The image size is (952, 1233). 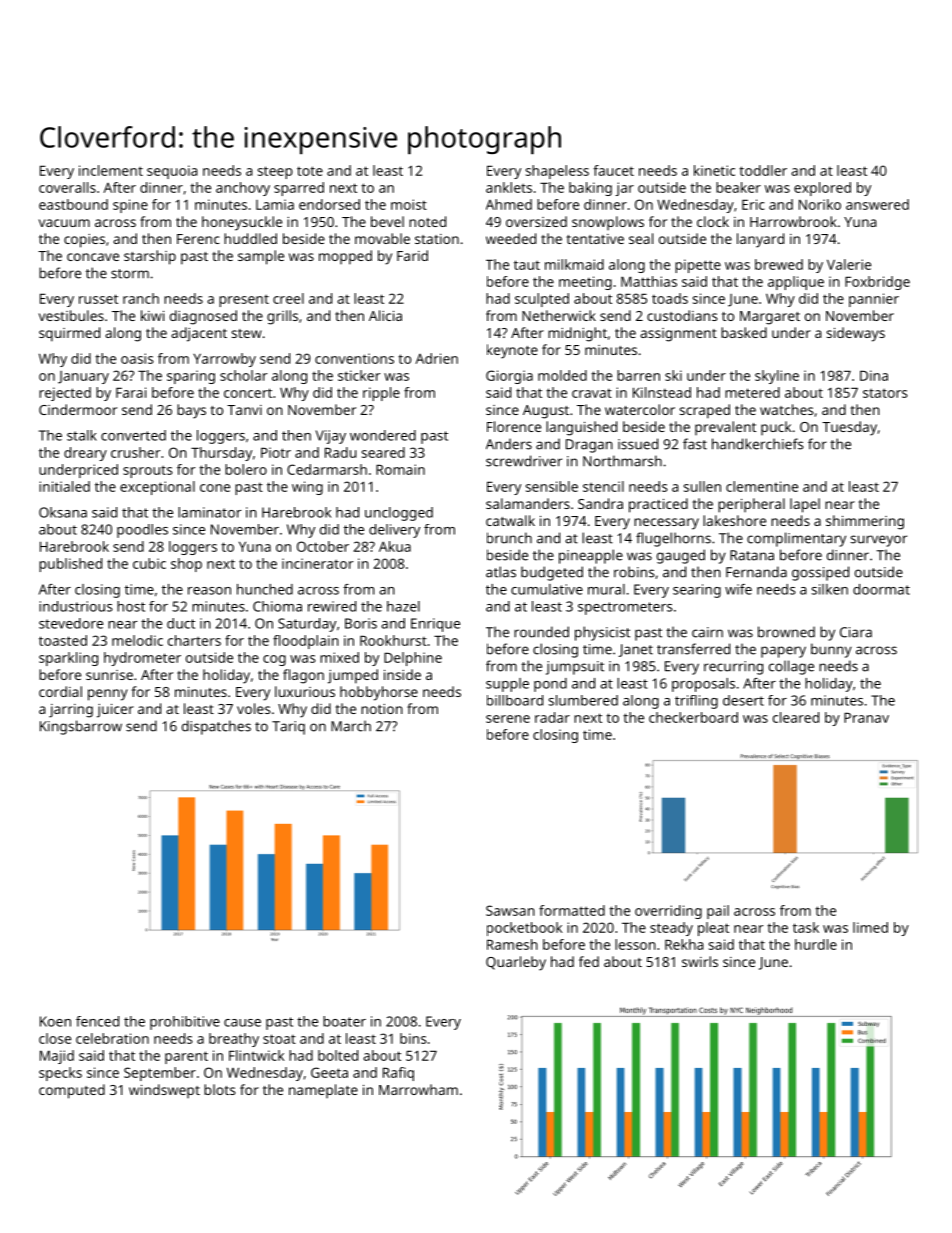 I want to click on hurdle, so click(x=816, y=944).
